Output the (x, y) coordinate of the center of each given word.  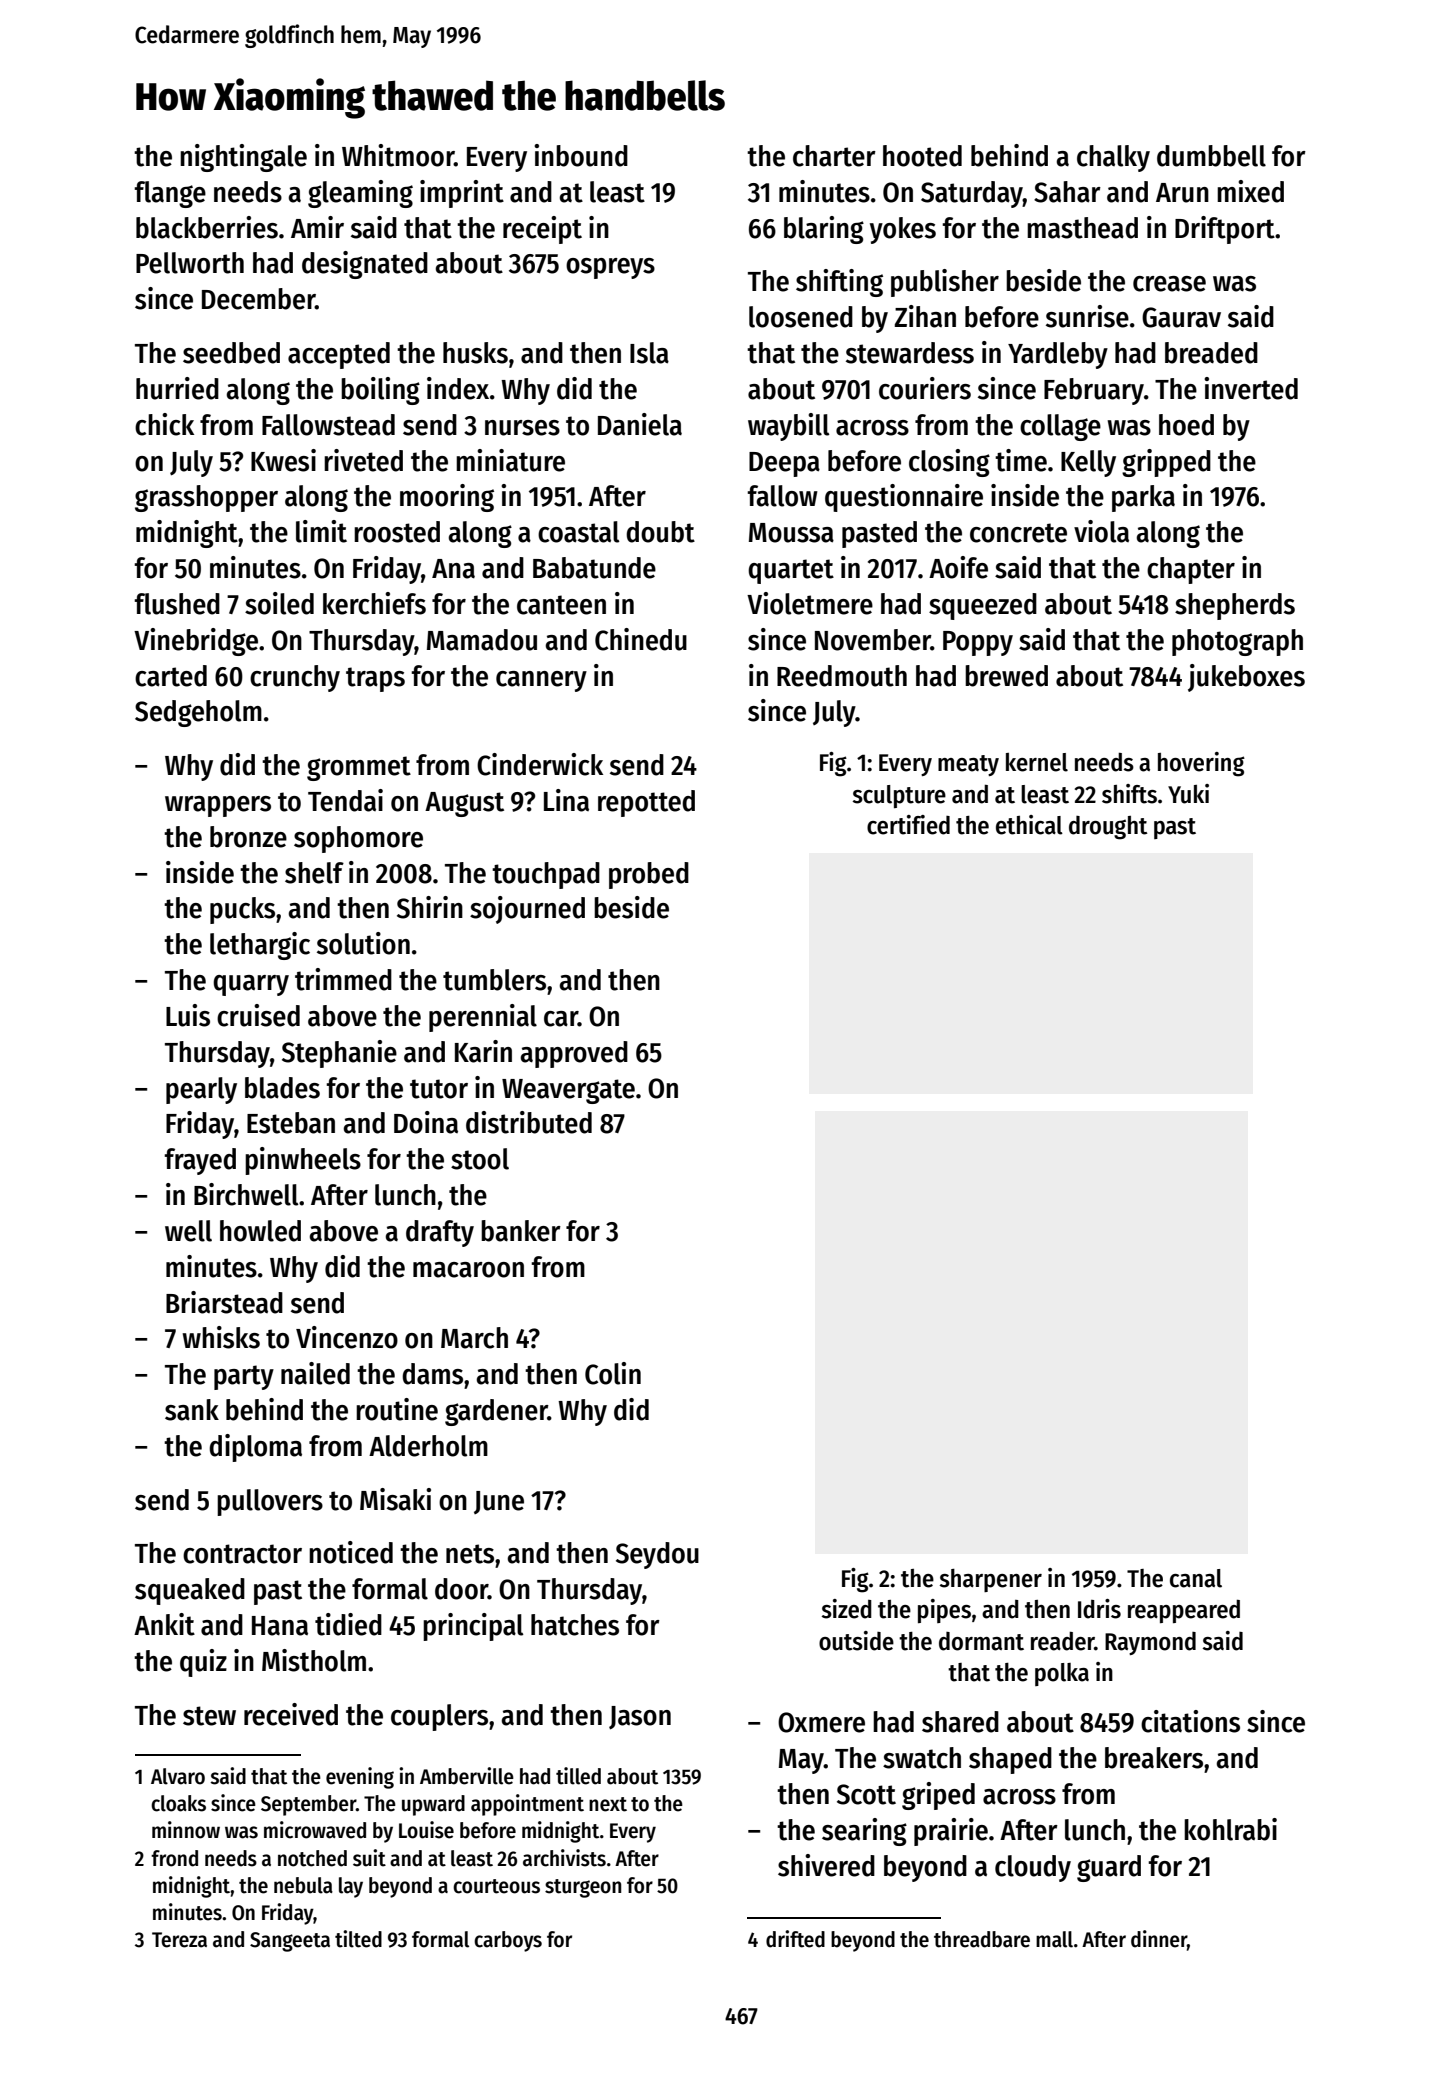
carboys (508, 1941)
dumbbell (1211, 156)
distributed (529, 1122)
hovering (1201, 764)
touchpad (546, 875)
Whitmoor (398, 155)
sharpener (990, 1580)
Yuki (1188, 794)
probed (649, 875)
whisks (221, 1337)
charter (834, 156)
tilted (358, 1939)
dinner (1159, 1939)
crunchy (295, 678)
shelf (314, 873)
